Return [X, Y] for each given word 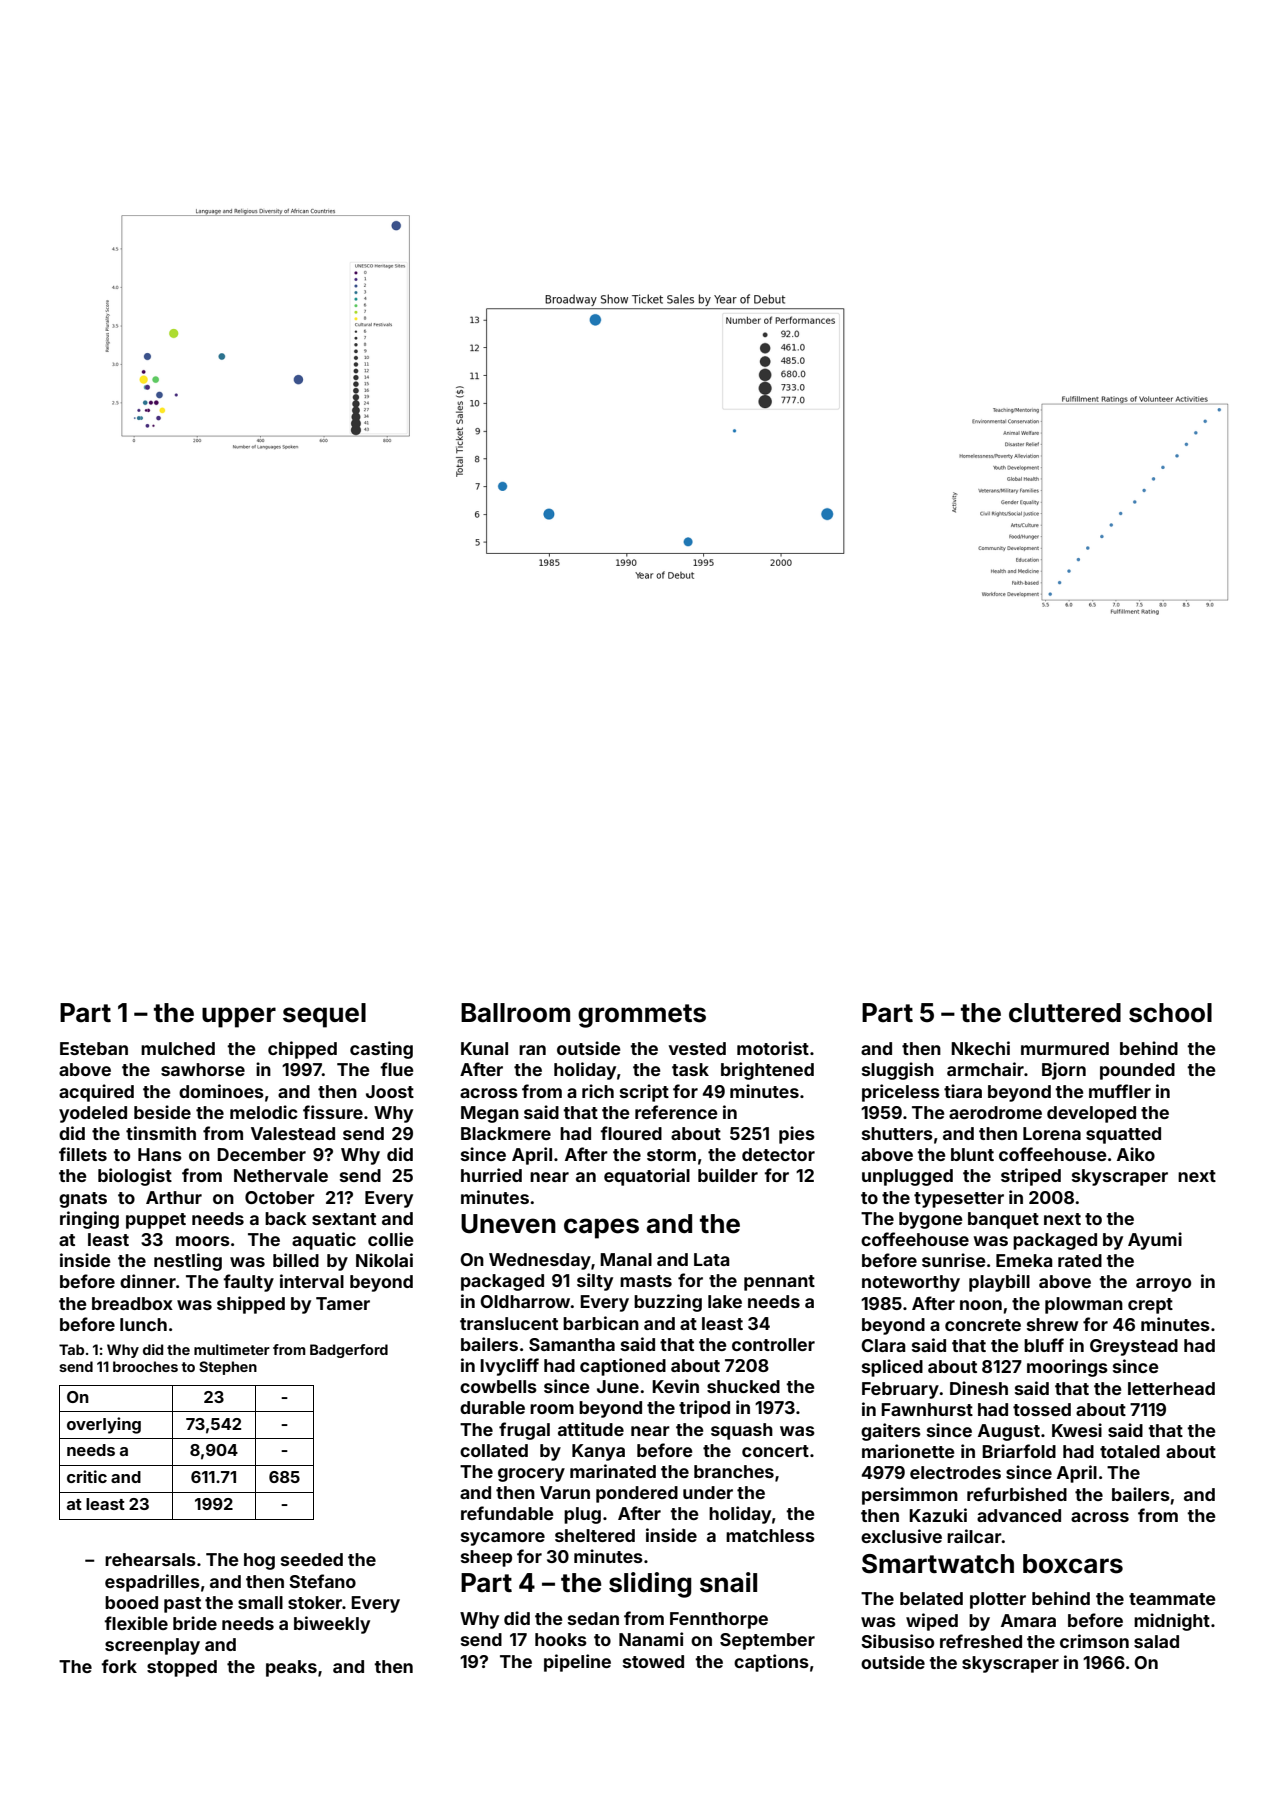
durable [492, 1407]
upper [239, 1017]
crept [1150, 1306]
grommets [642, 1016]
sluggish [898, 1071]
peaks [291, 1668]
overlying [104, 1425]
